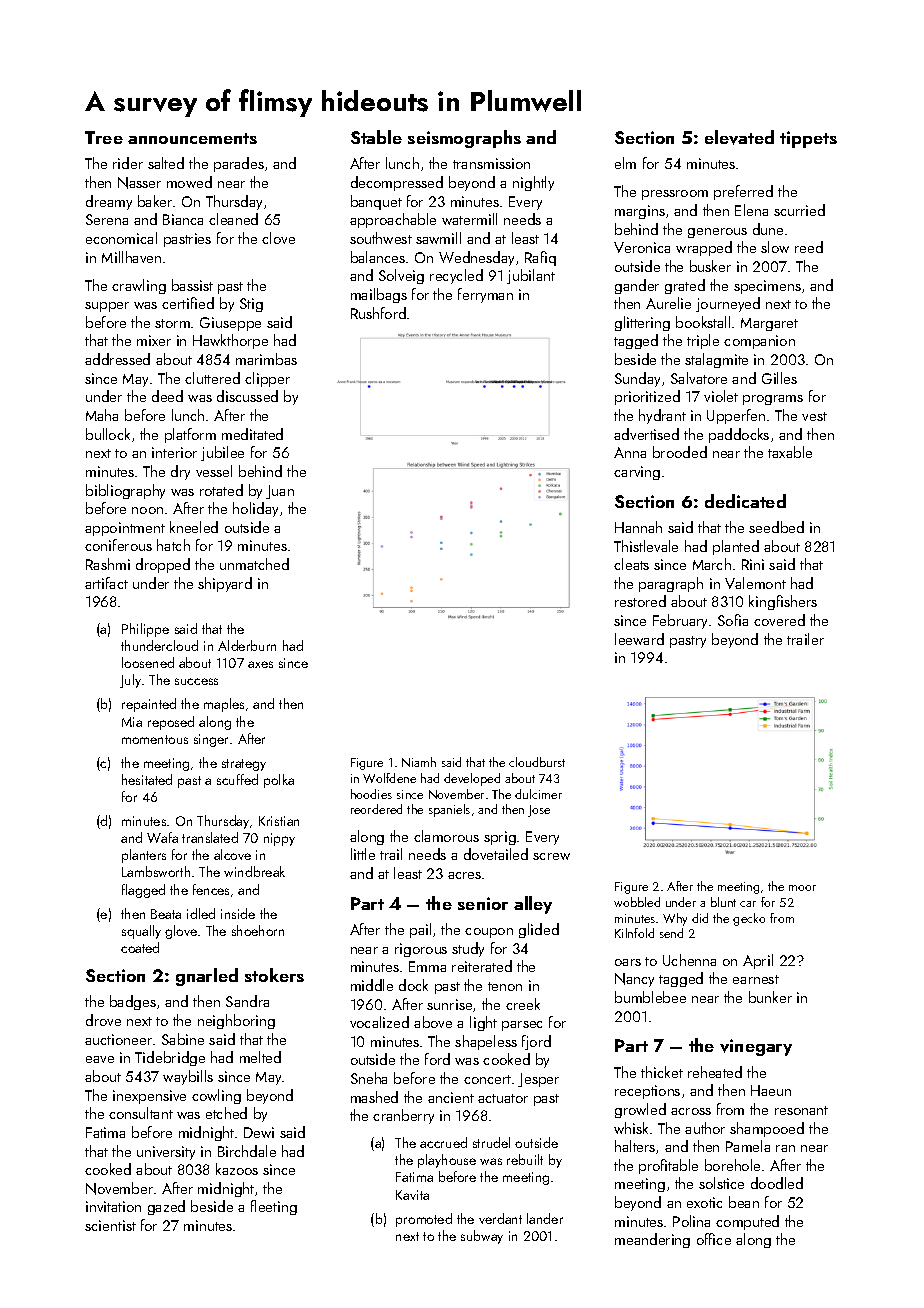 The width and height of the image is (924, 1308). I want to click on earnest, so click(756, 979).
